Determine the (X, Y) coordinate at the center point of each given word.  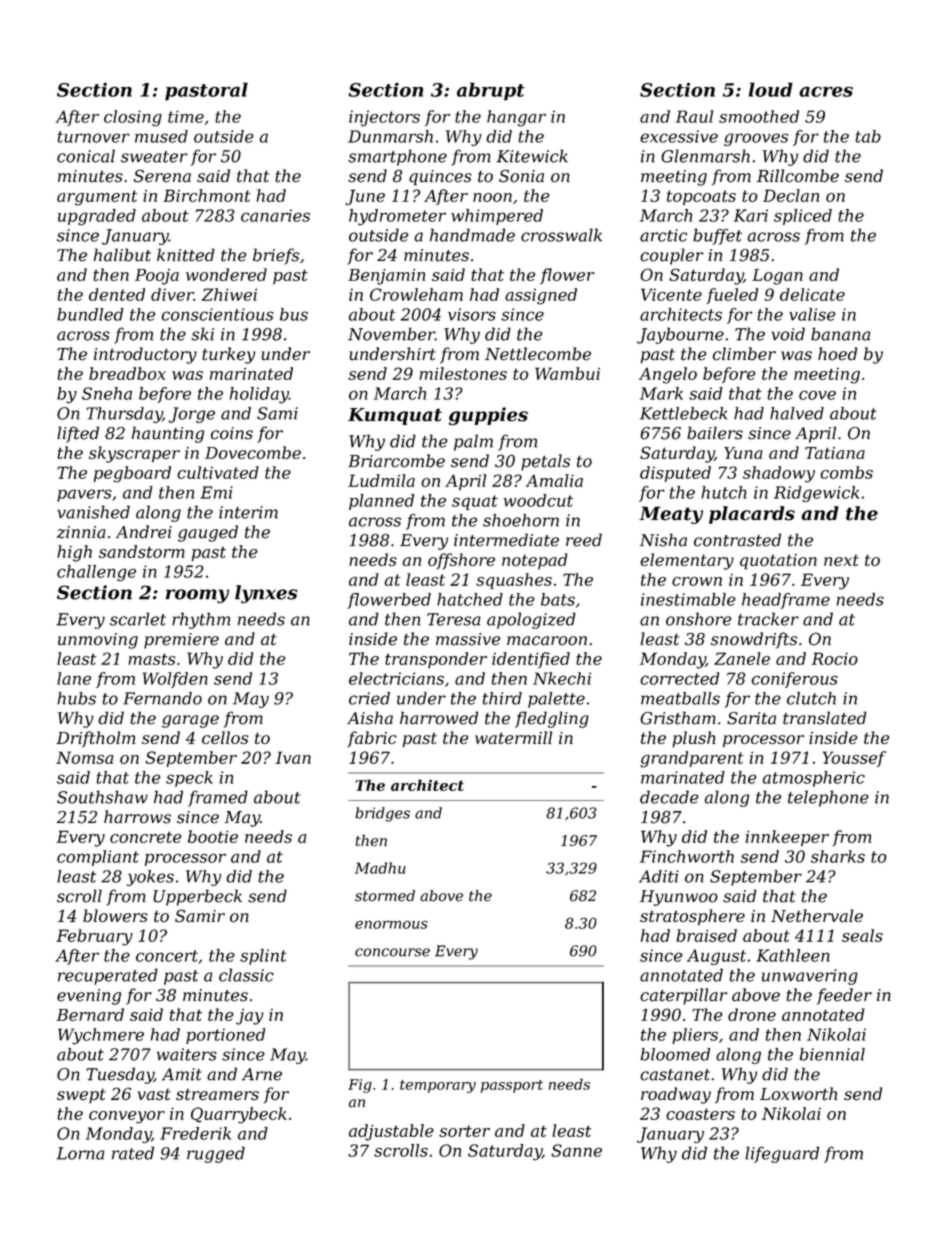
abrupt (491, 91)
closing (133, 118)
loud (771, 89)
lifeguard (782, 1154)
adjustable (391, 1132)
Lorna (80, 1153)
